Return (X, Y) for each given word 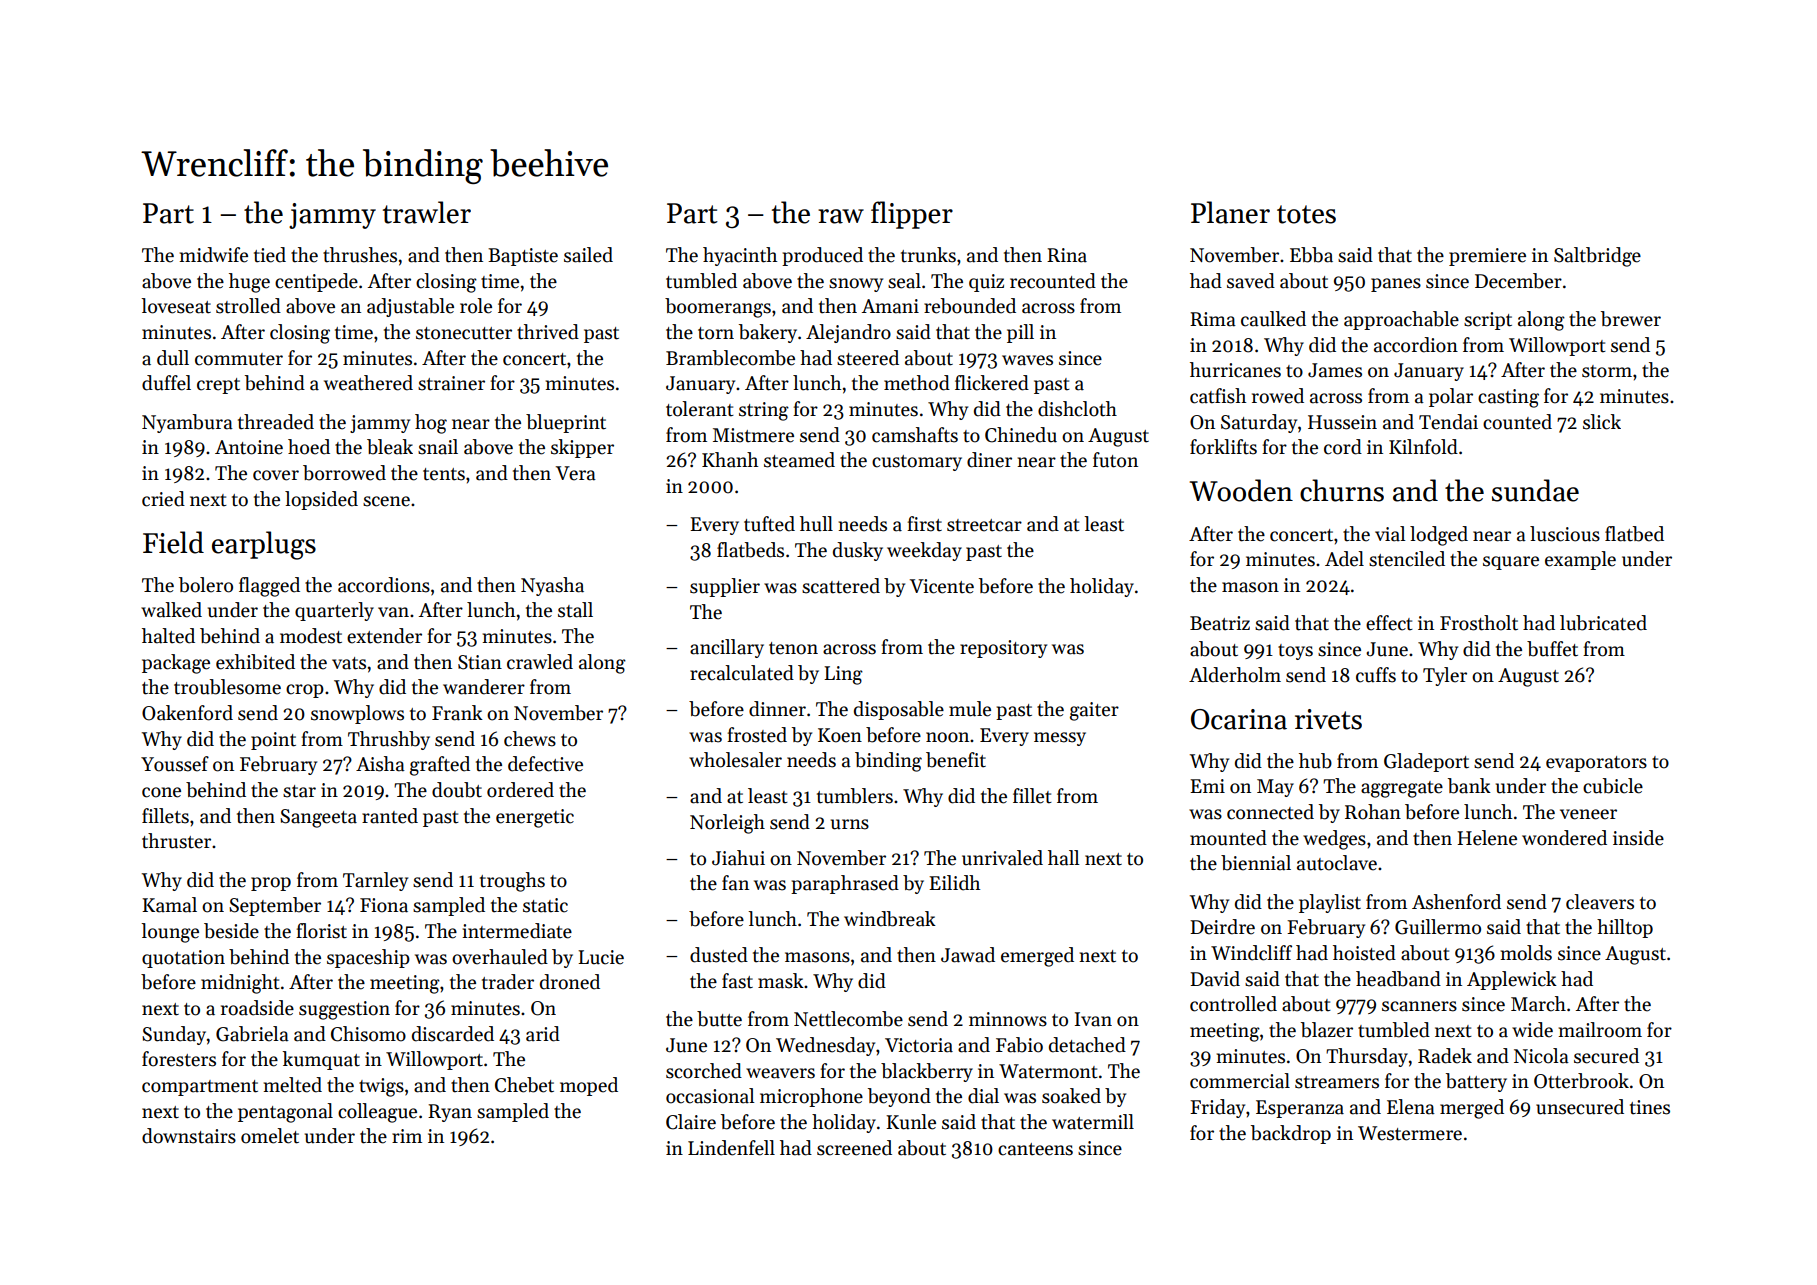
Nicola (1541, 1056)
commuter (239, 359)
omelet (270, 1136)
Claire (691, 1122)
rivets (1328, 719)
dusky (858, 551)
